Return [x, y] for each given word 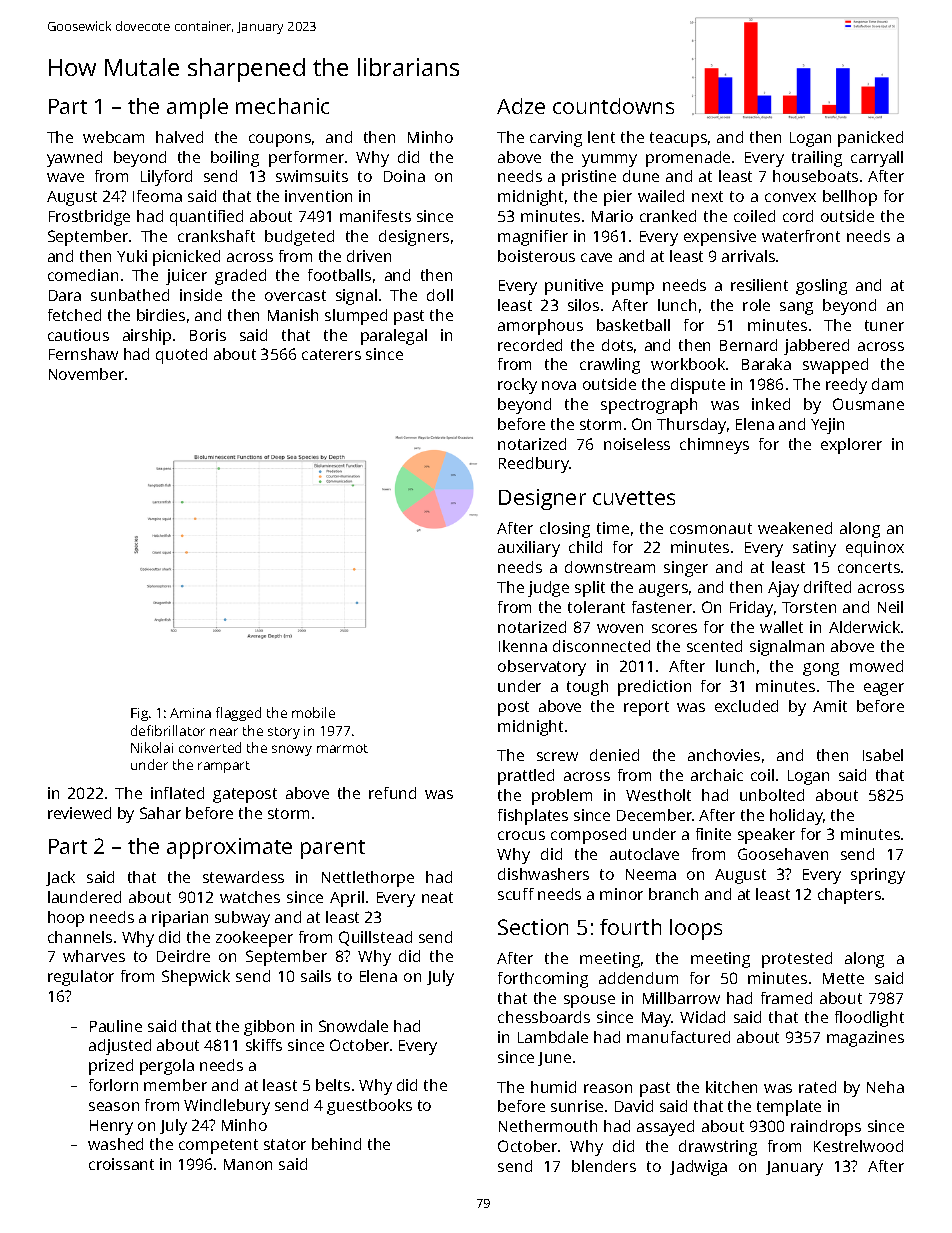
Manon [248, 1164]
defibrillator [168, 730]
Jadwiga [698, 1168]
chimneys [714, 446]
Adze [521, 106]
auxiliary [529, 549]
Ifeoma [157, 196]
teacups [678, 139]
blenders [604, 1166]
